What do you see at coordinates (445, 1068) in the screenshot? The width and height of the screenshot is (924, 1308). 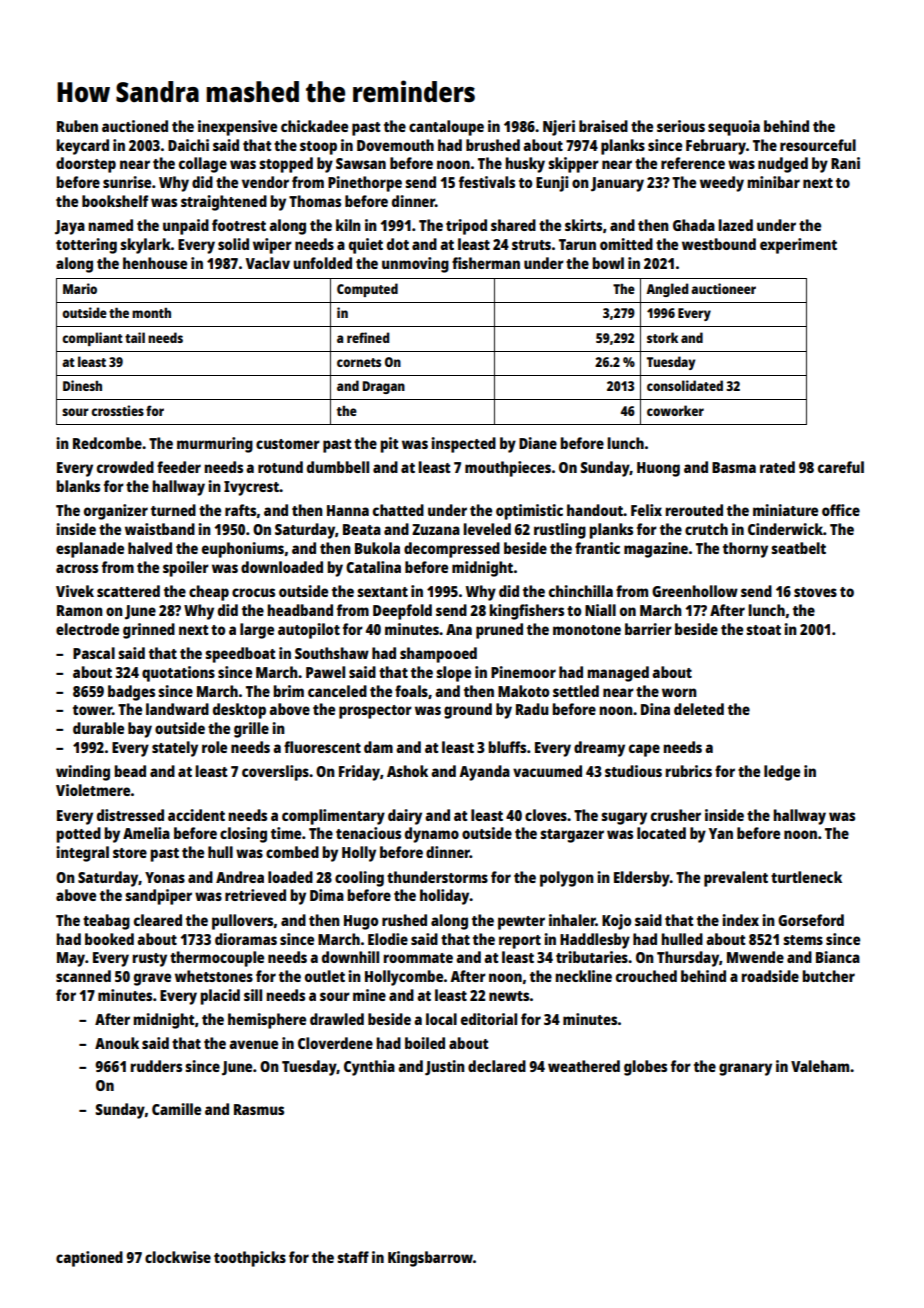 I see `Justin` at bounding box center [445, 1068].
